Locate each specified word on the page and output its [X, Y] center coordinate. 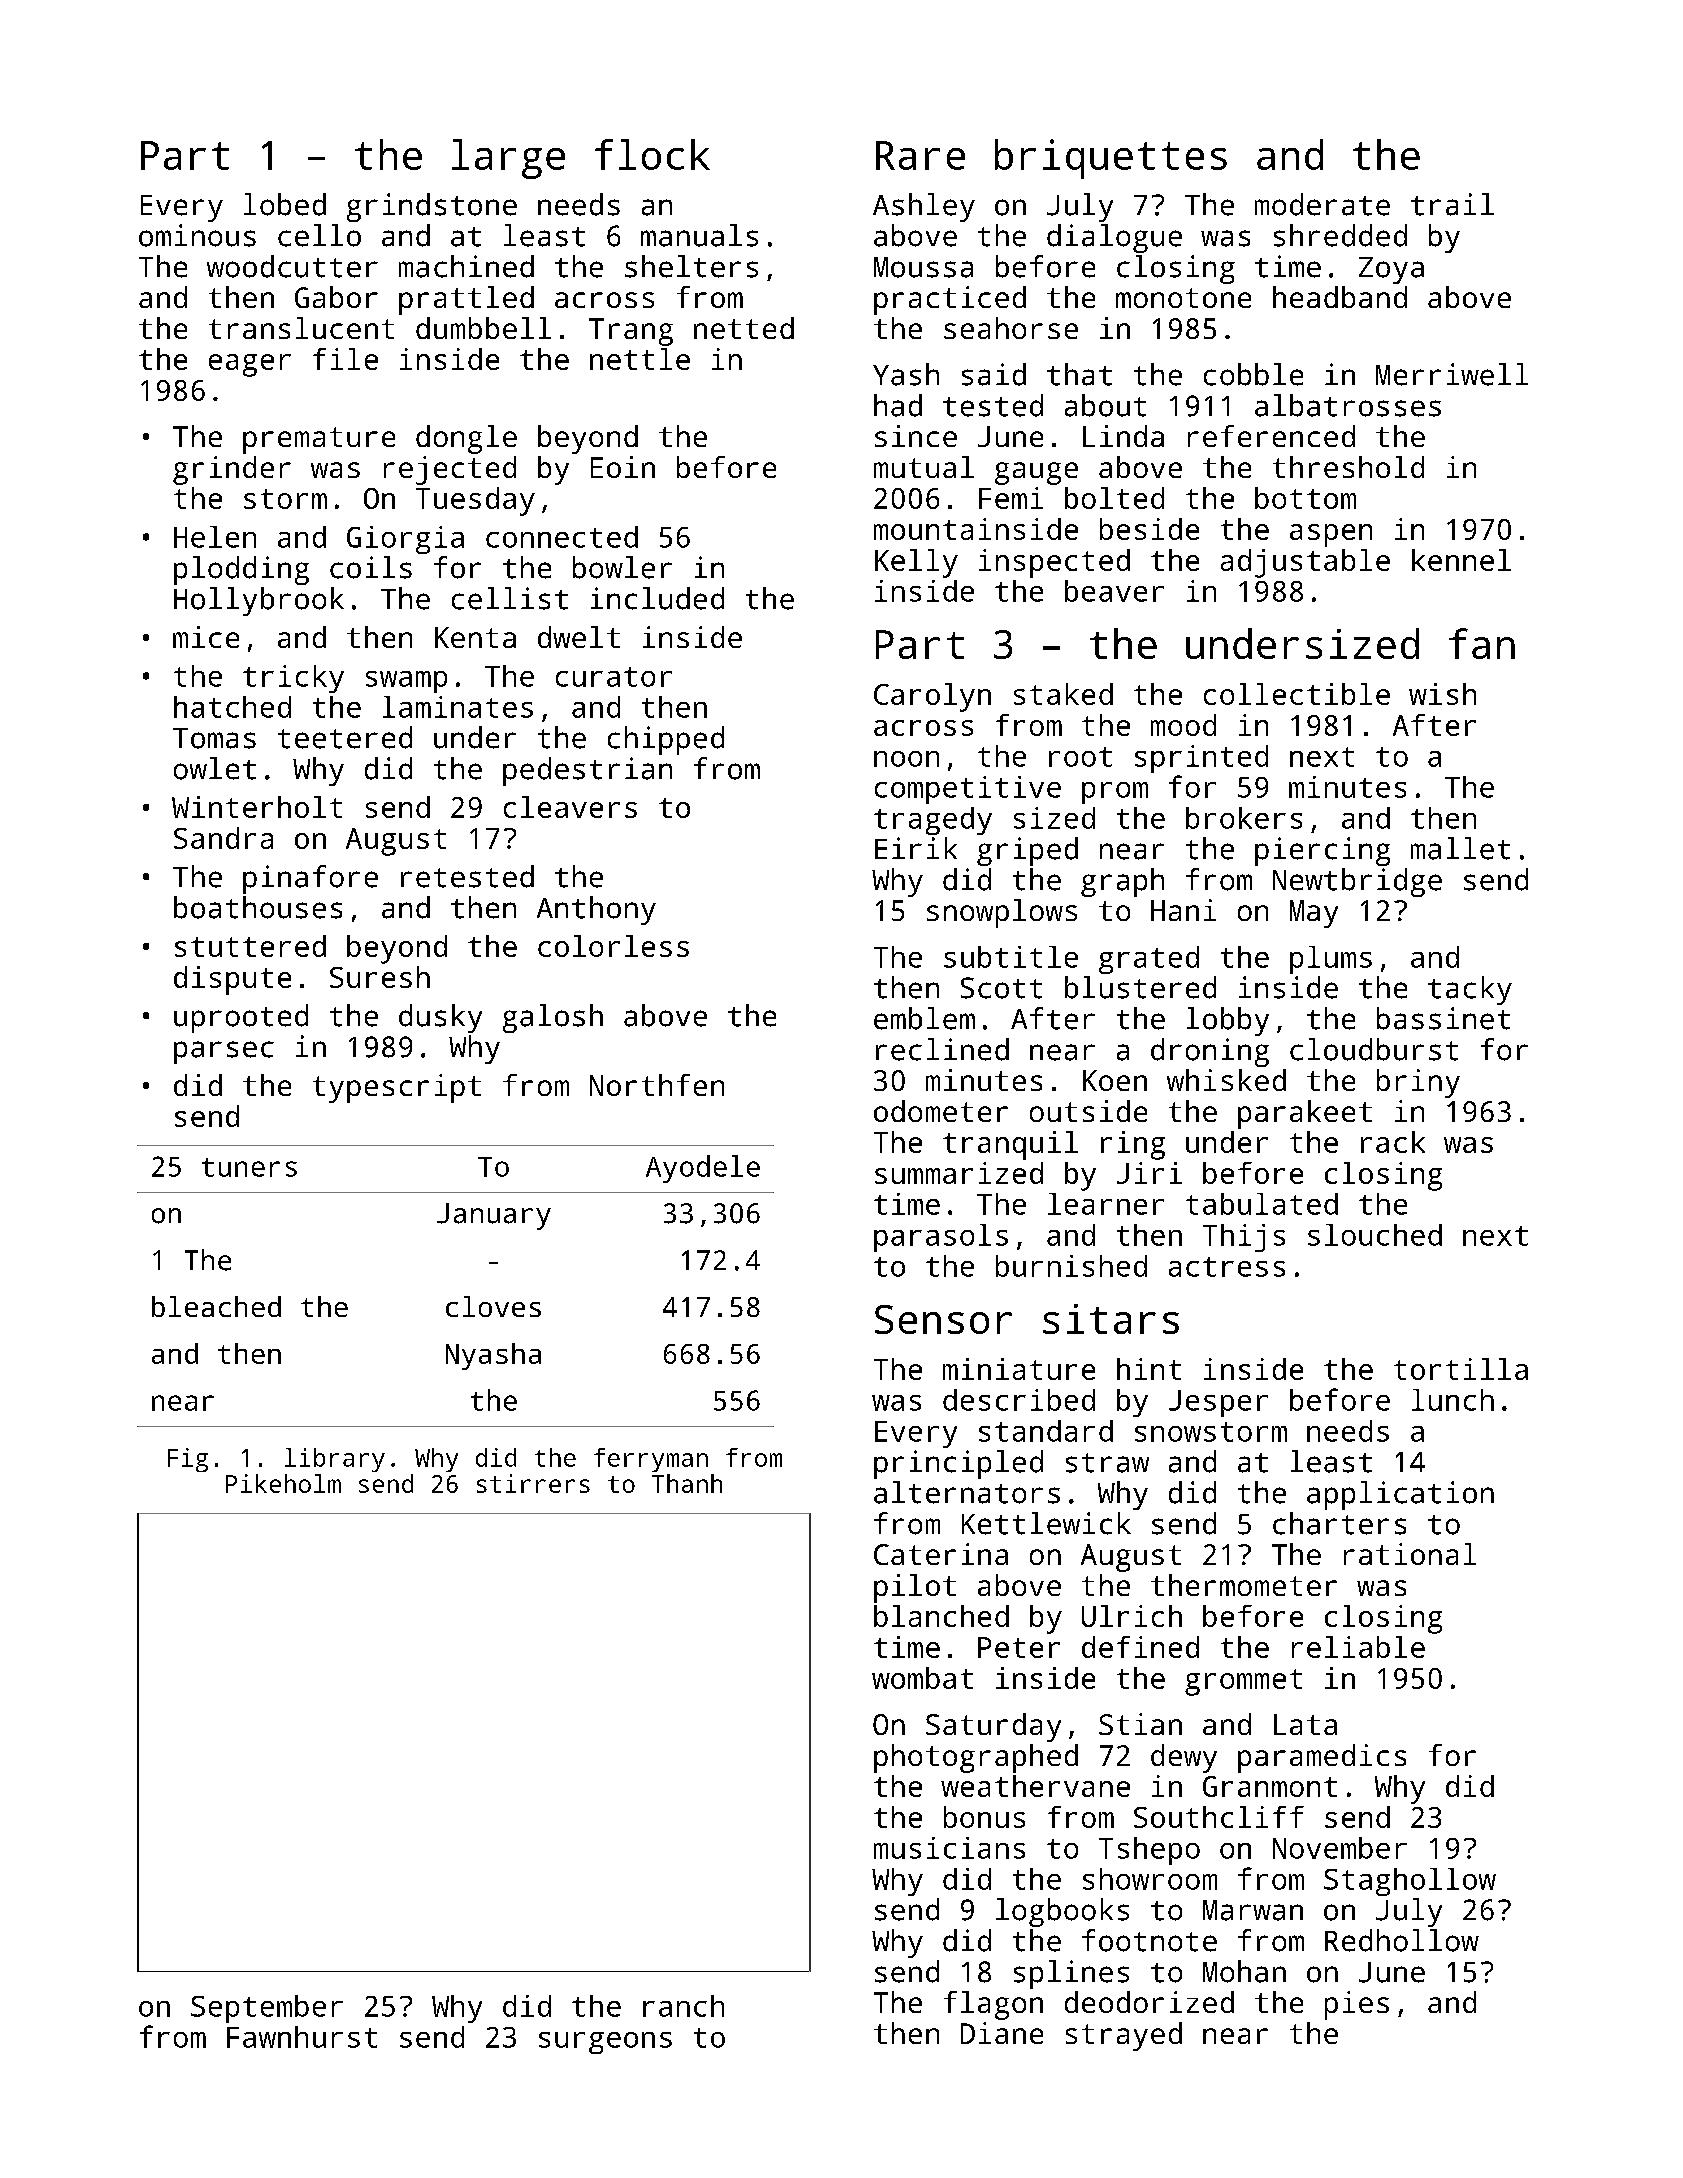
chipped [666, 740]
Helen [215, 537]
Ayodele [703, 1169]
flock [652, 154]
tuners [249, 1167]
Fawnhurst [302, 2037]
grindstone [432, 207]
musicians [949, 1848]
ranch [683, 2006]
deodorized [1149, 2002]
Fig [188, 1460]
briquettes [1111, 159]
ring [1133, 1145]
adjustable [1305, 563]
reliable [1358, 1647]
